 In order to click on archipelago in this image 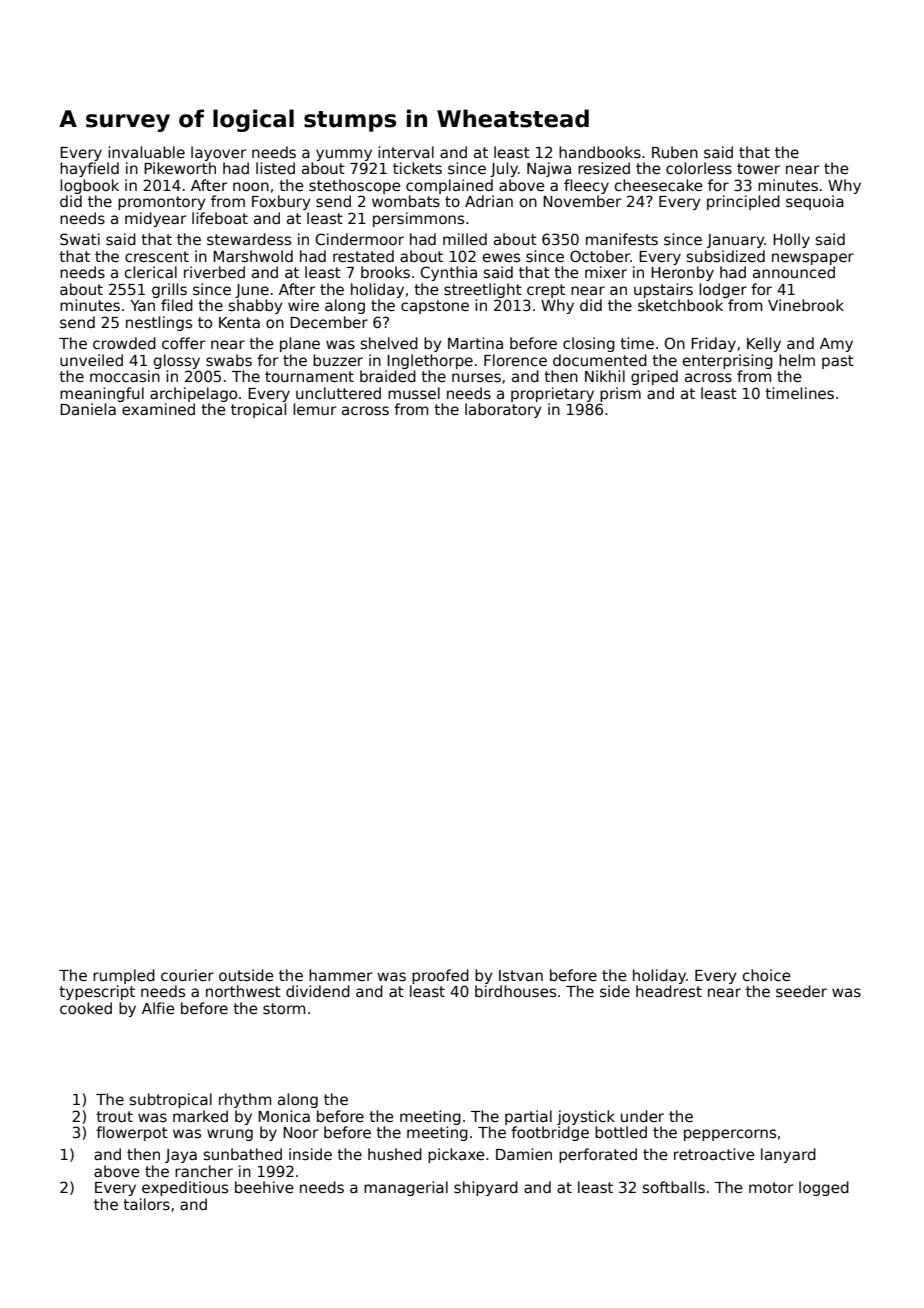, I will do `click(193, 394)`.
